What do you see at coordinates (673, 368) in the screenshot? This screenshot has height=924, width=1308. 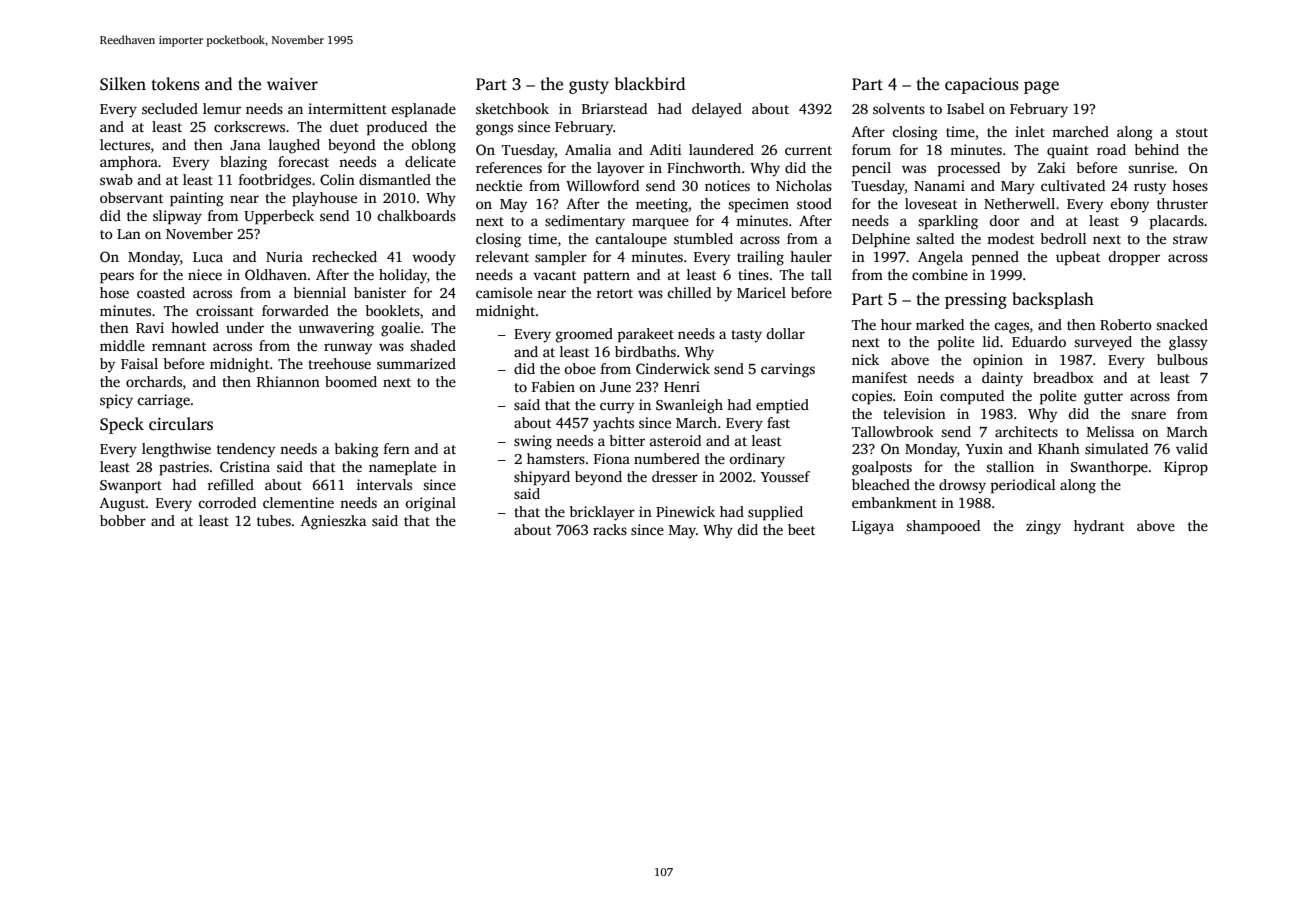 I see `Cinderwick` at bounding box center [673, 368].
